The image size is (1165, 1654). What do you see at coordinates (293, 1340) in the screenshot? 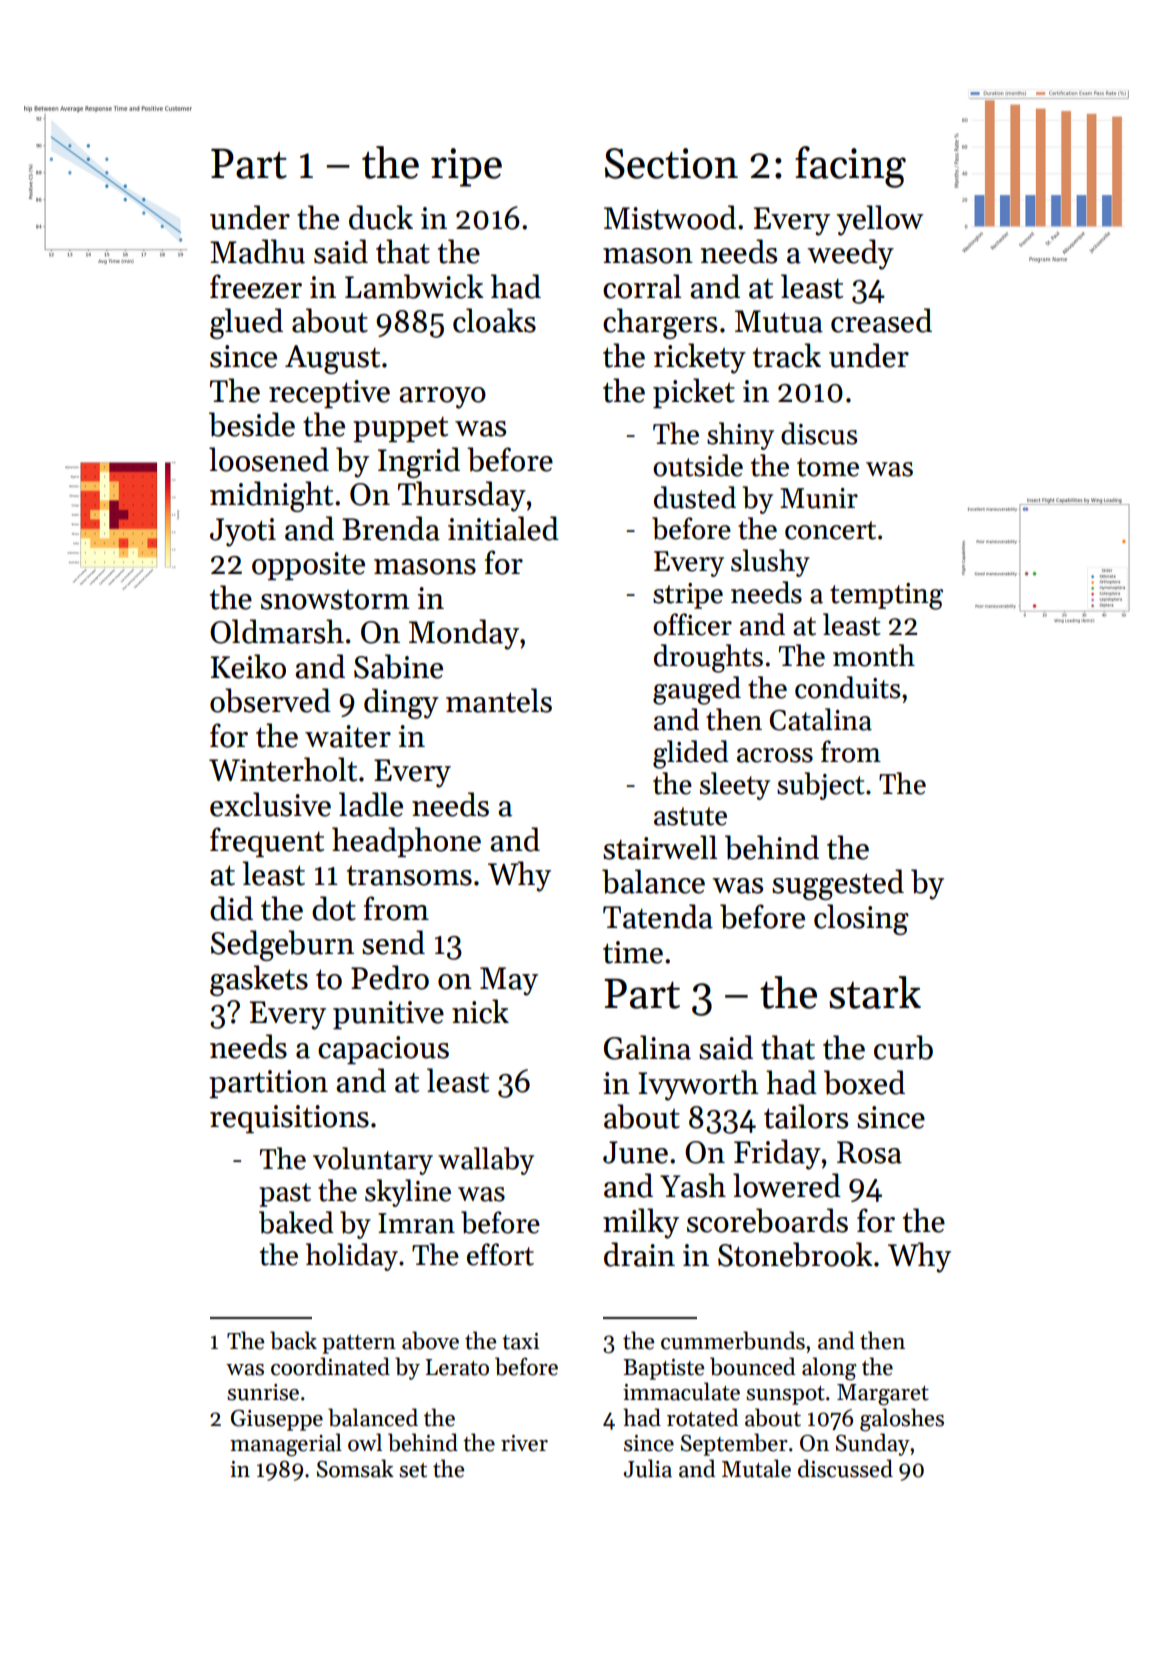
I see `back` at bounding box center [293, 1340].
